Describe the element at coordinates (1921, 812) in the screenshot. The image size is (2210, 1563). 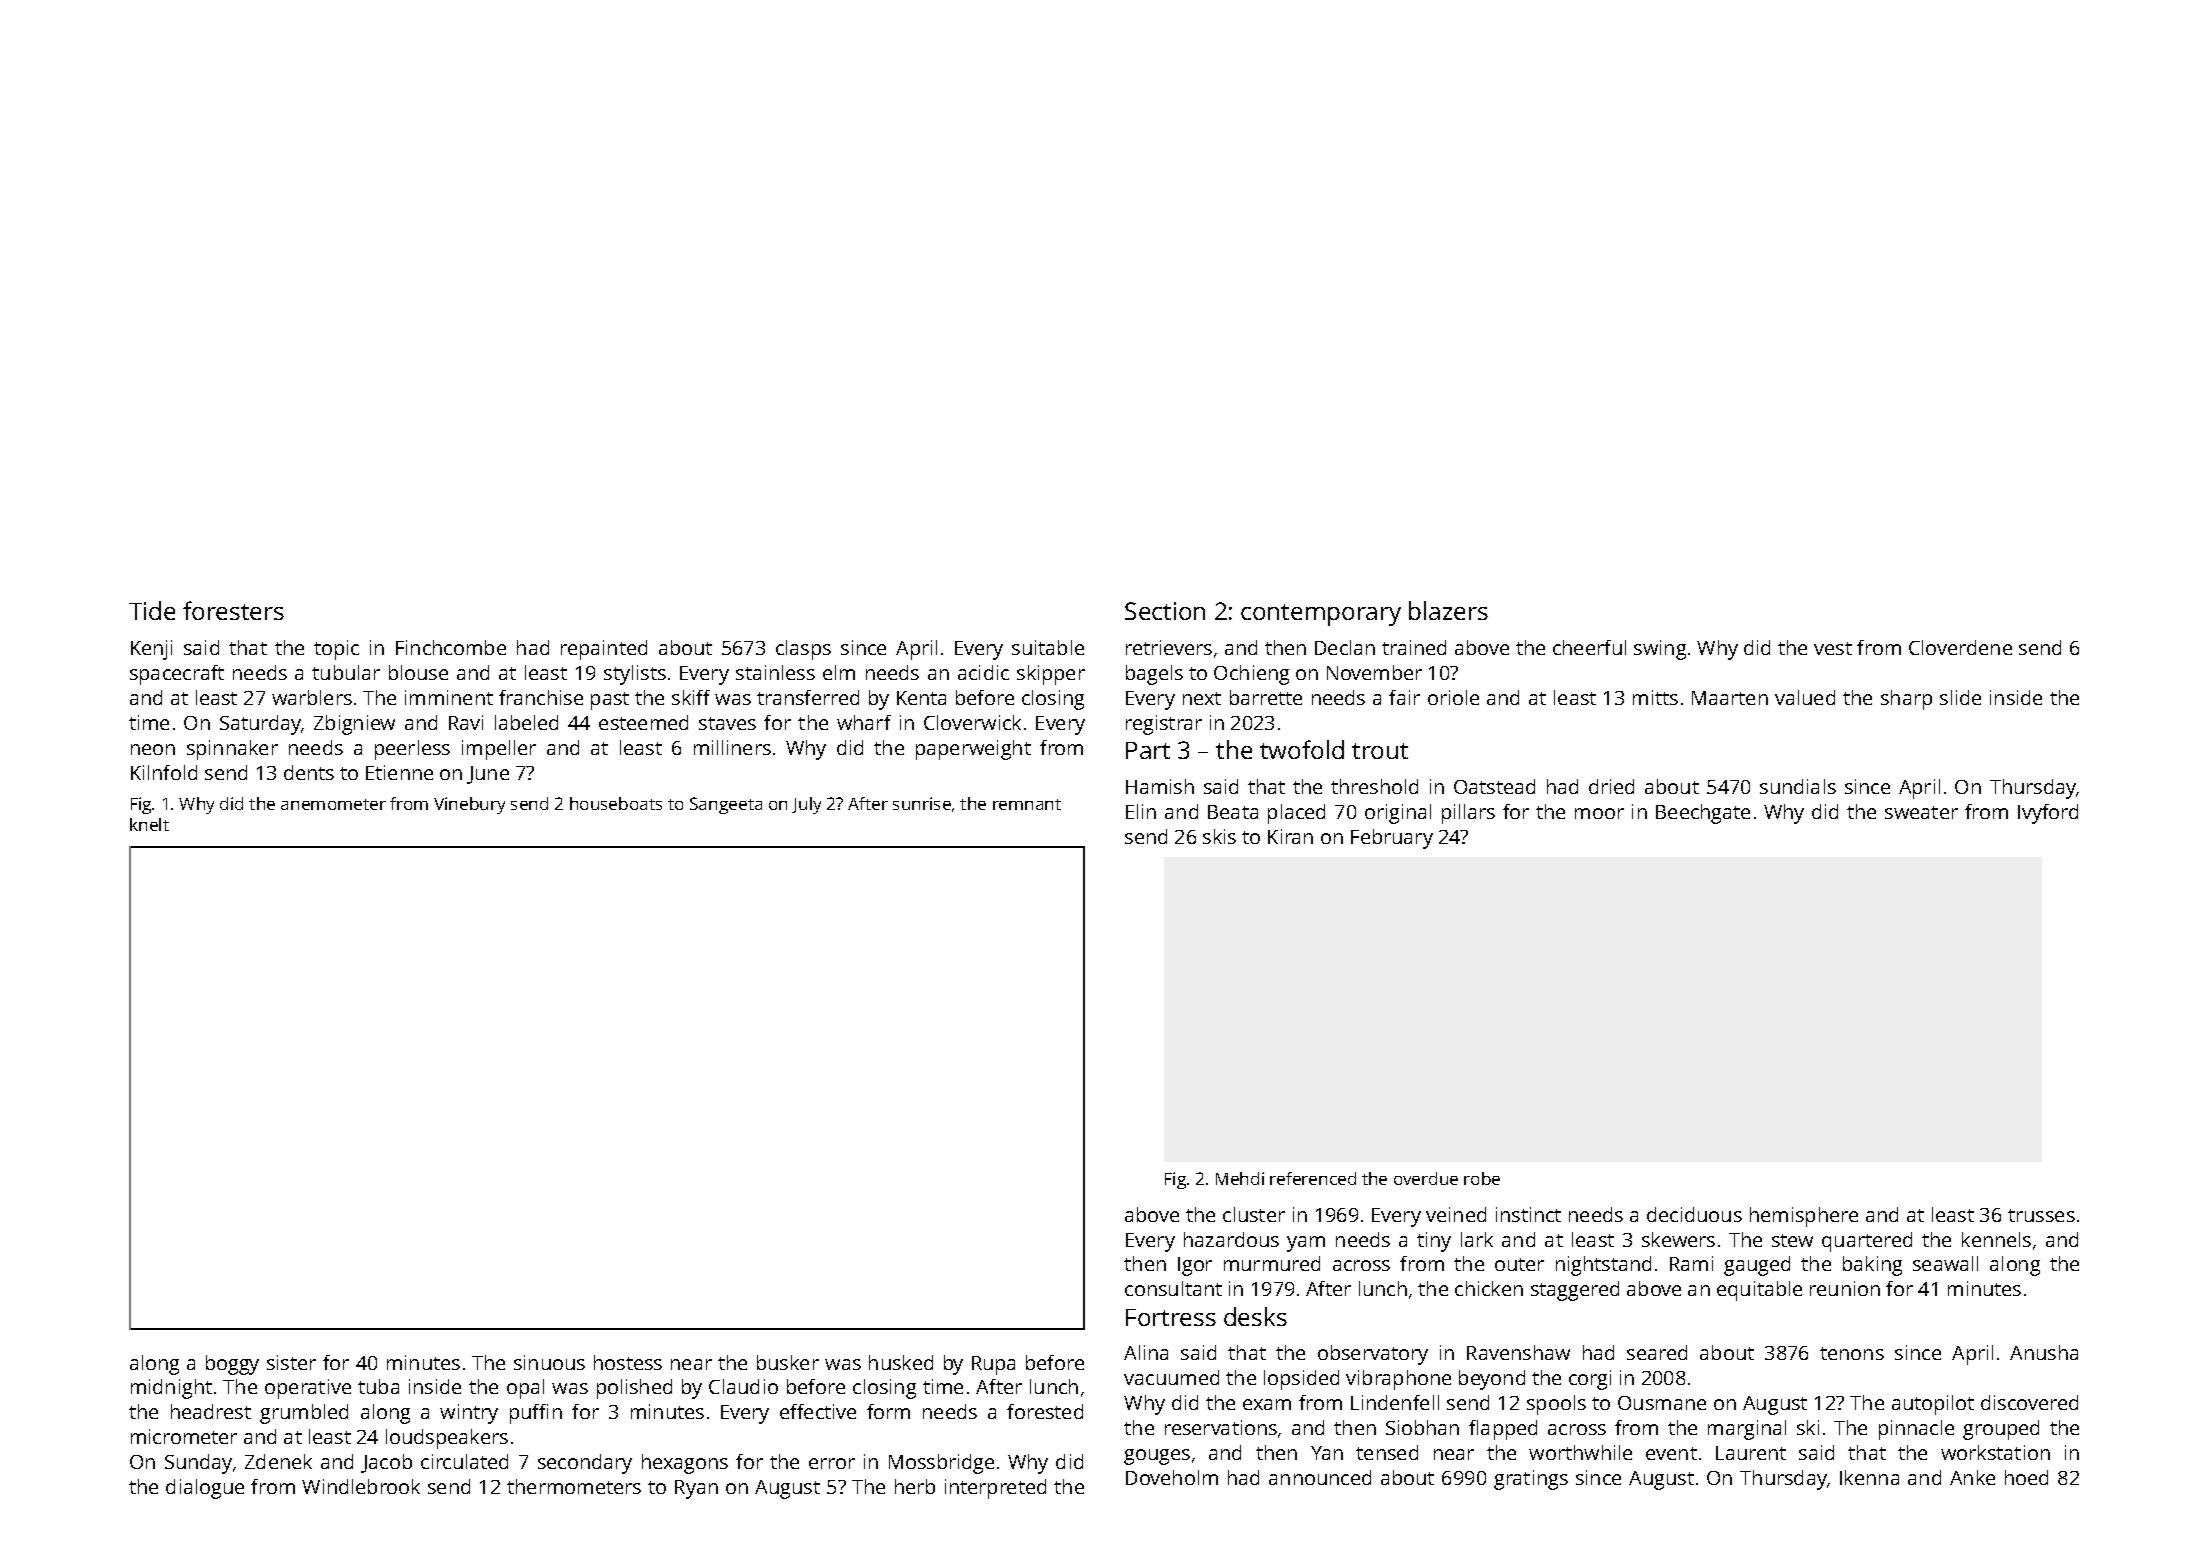
I see `sweater` at that location.
